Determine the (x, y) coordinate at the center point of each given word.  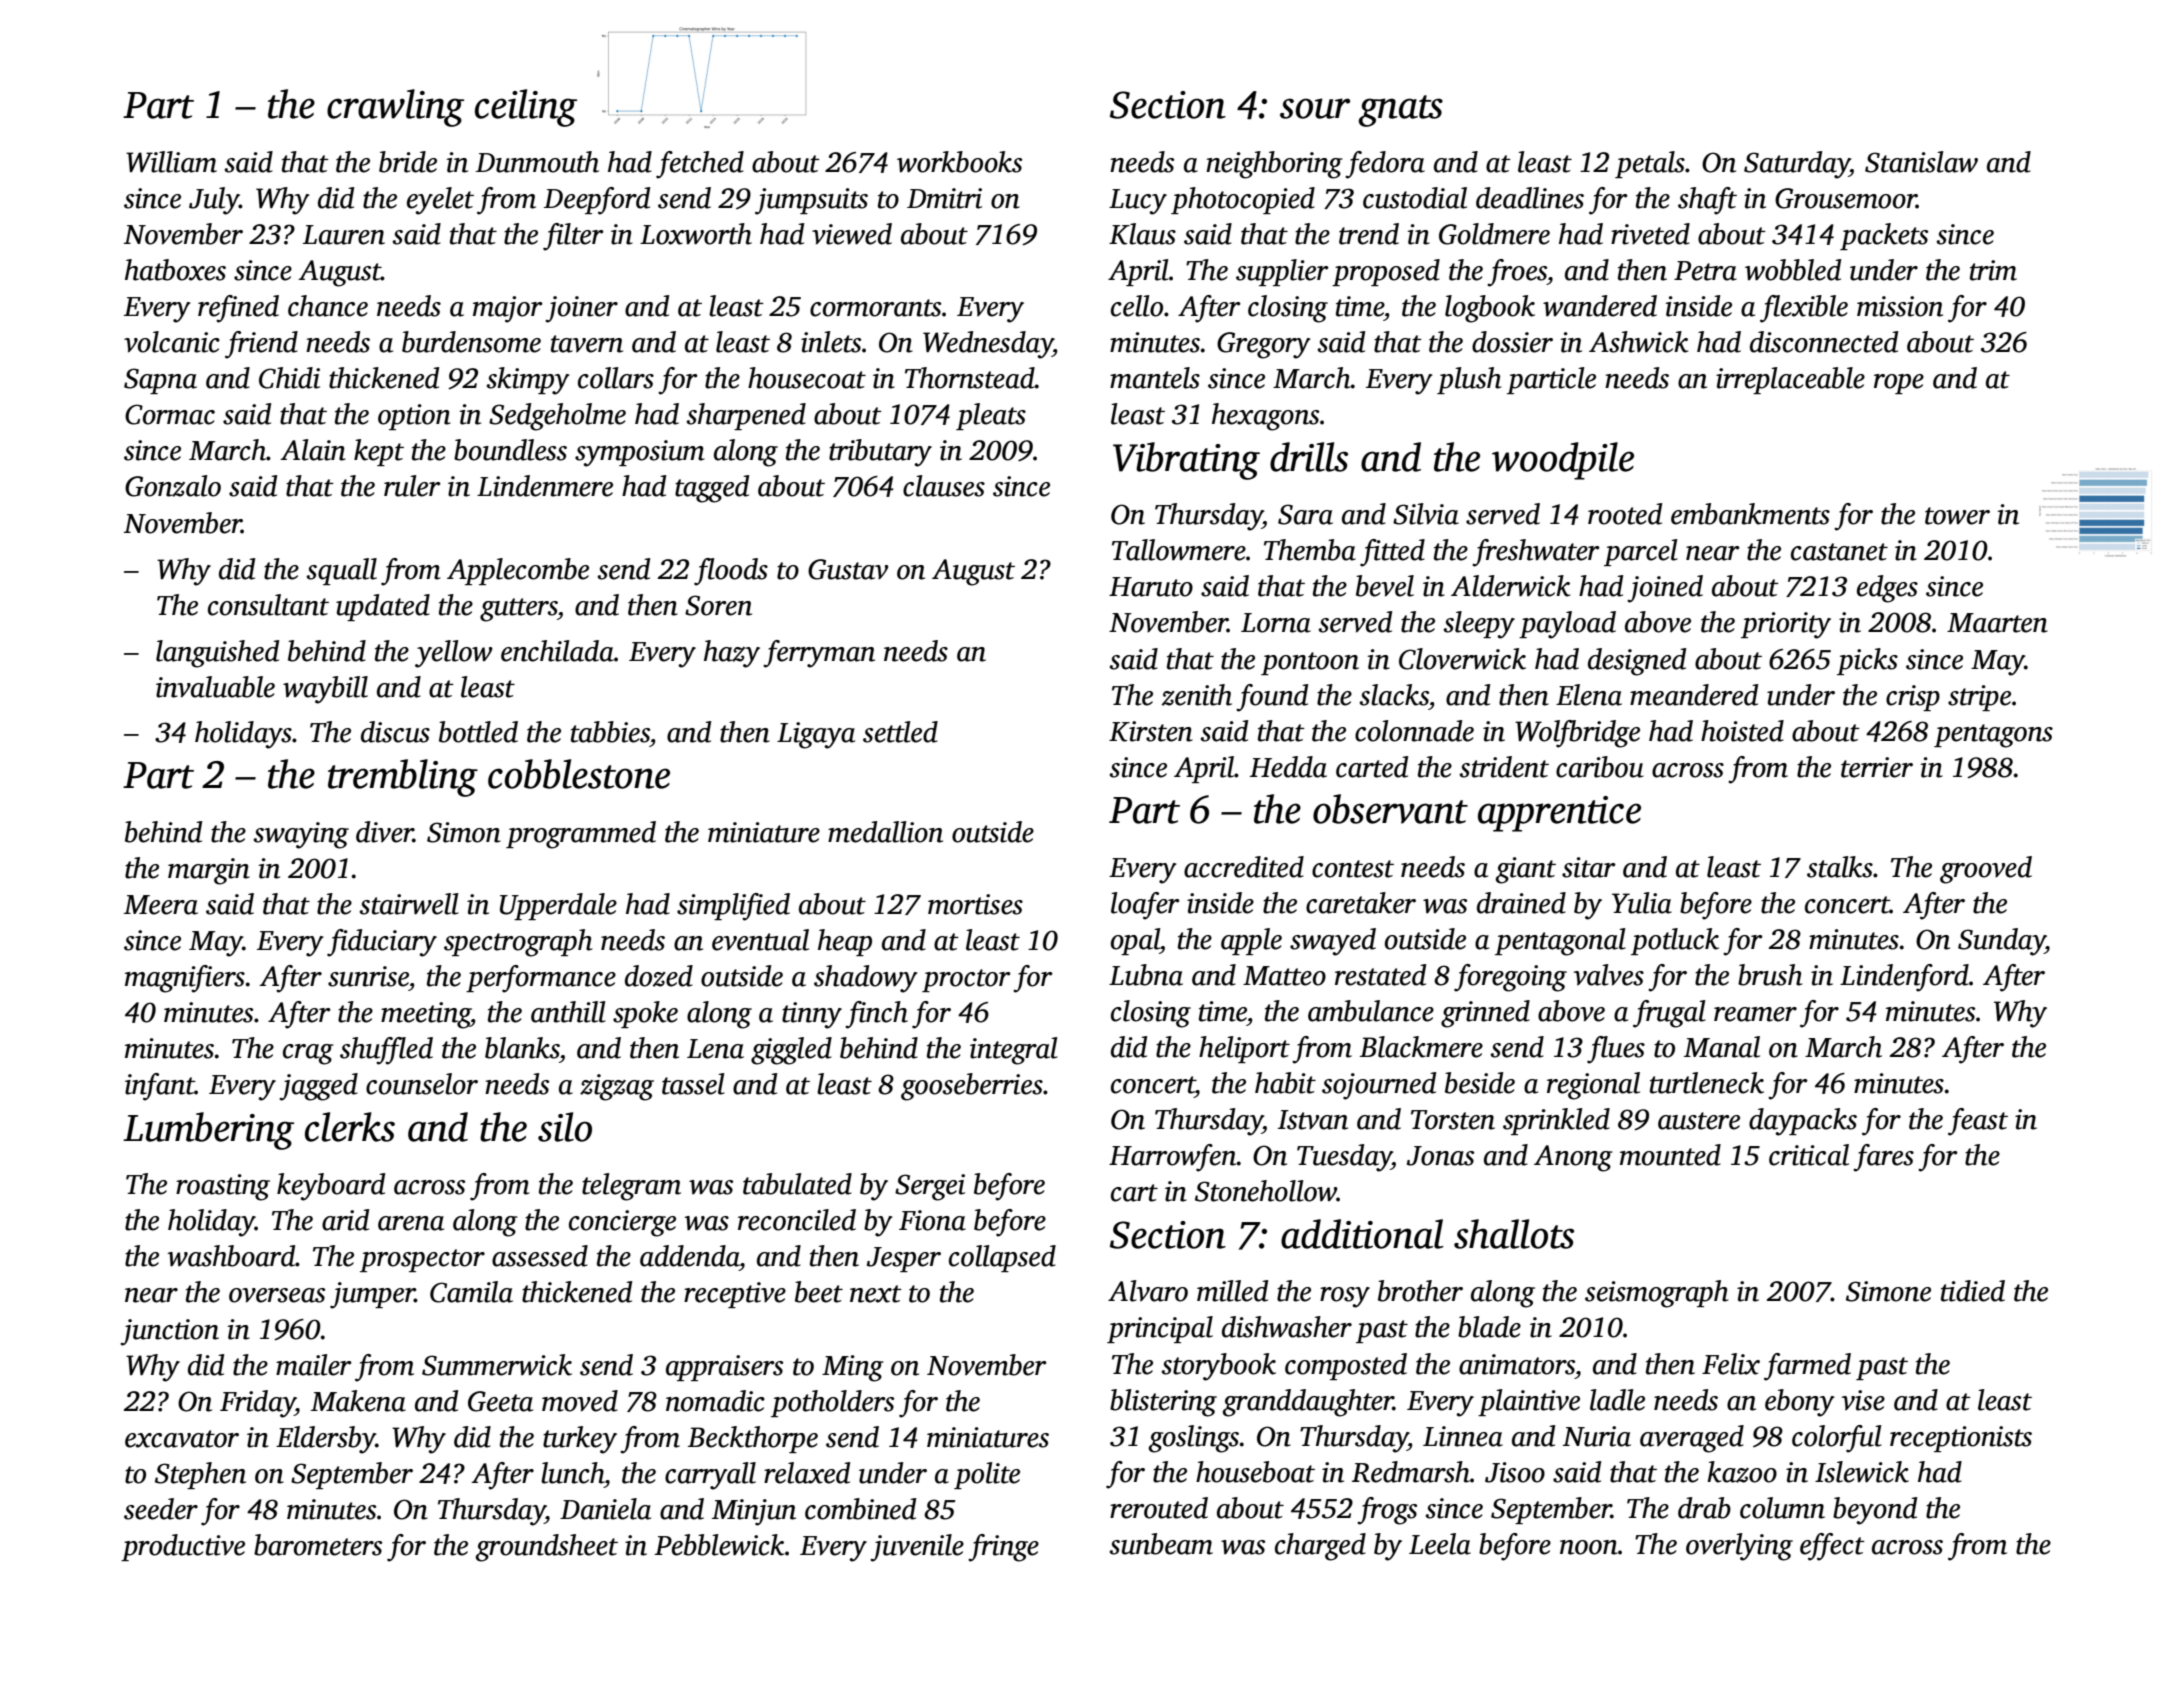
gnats (1400, 111)
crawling (395, 108)
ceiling (526, 108)
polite (987, 1475)
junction (169, 1332)
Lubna (1146, 975)
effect (1832, 1547)
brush (1770, 975)
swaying (301, 835)
